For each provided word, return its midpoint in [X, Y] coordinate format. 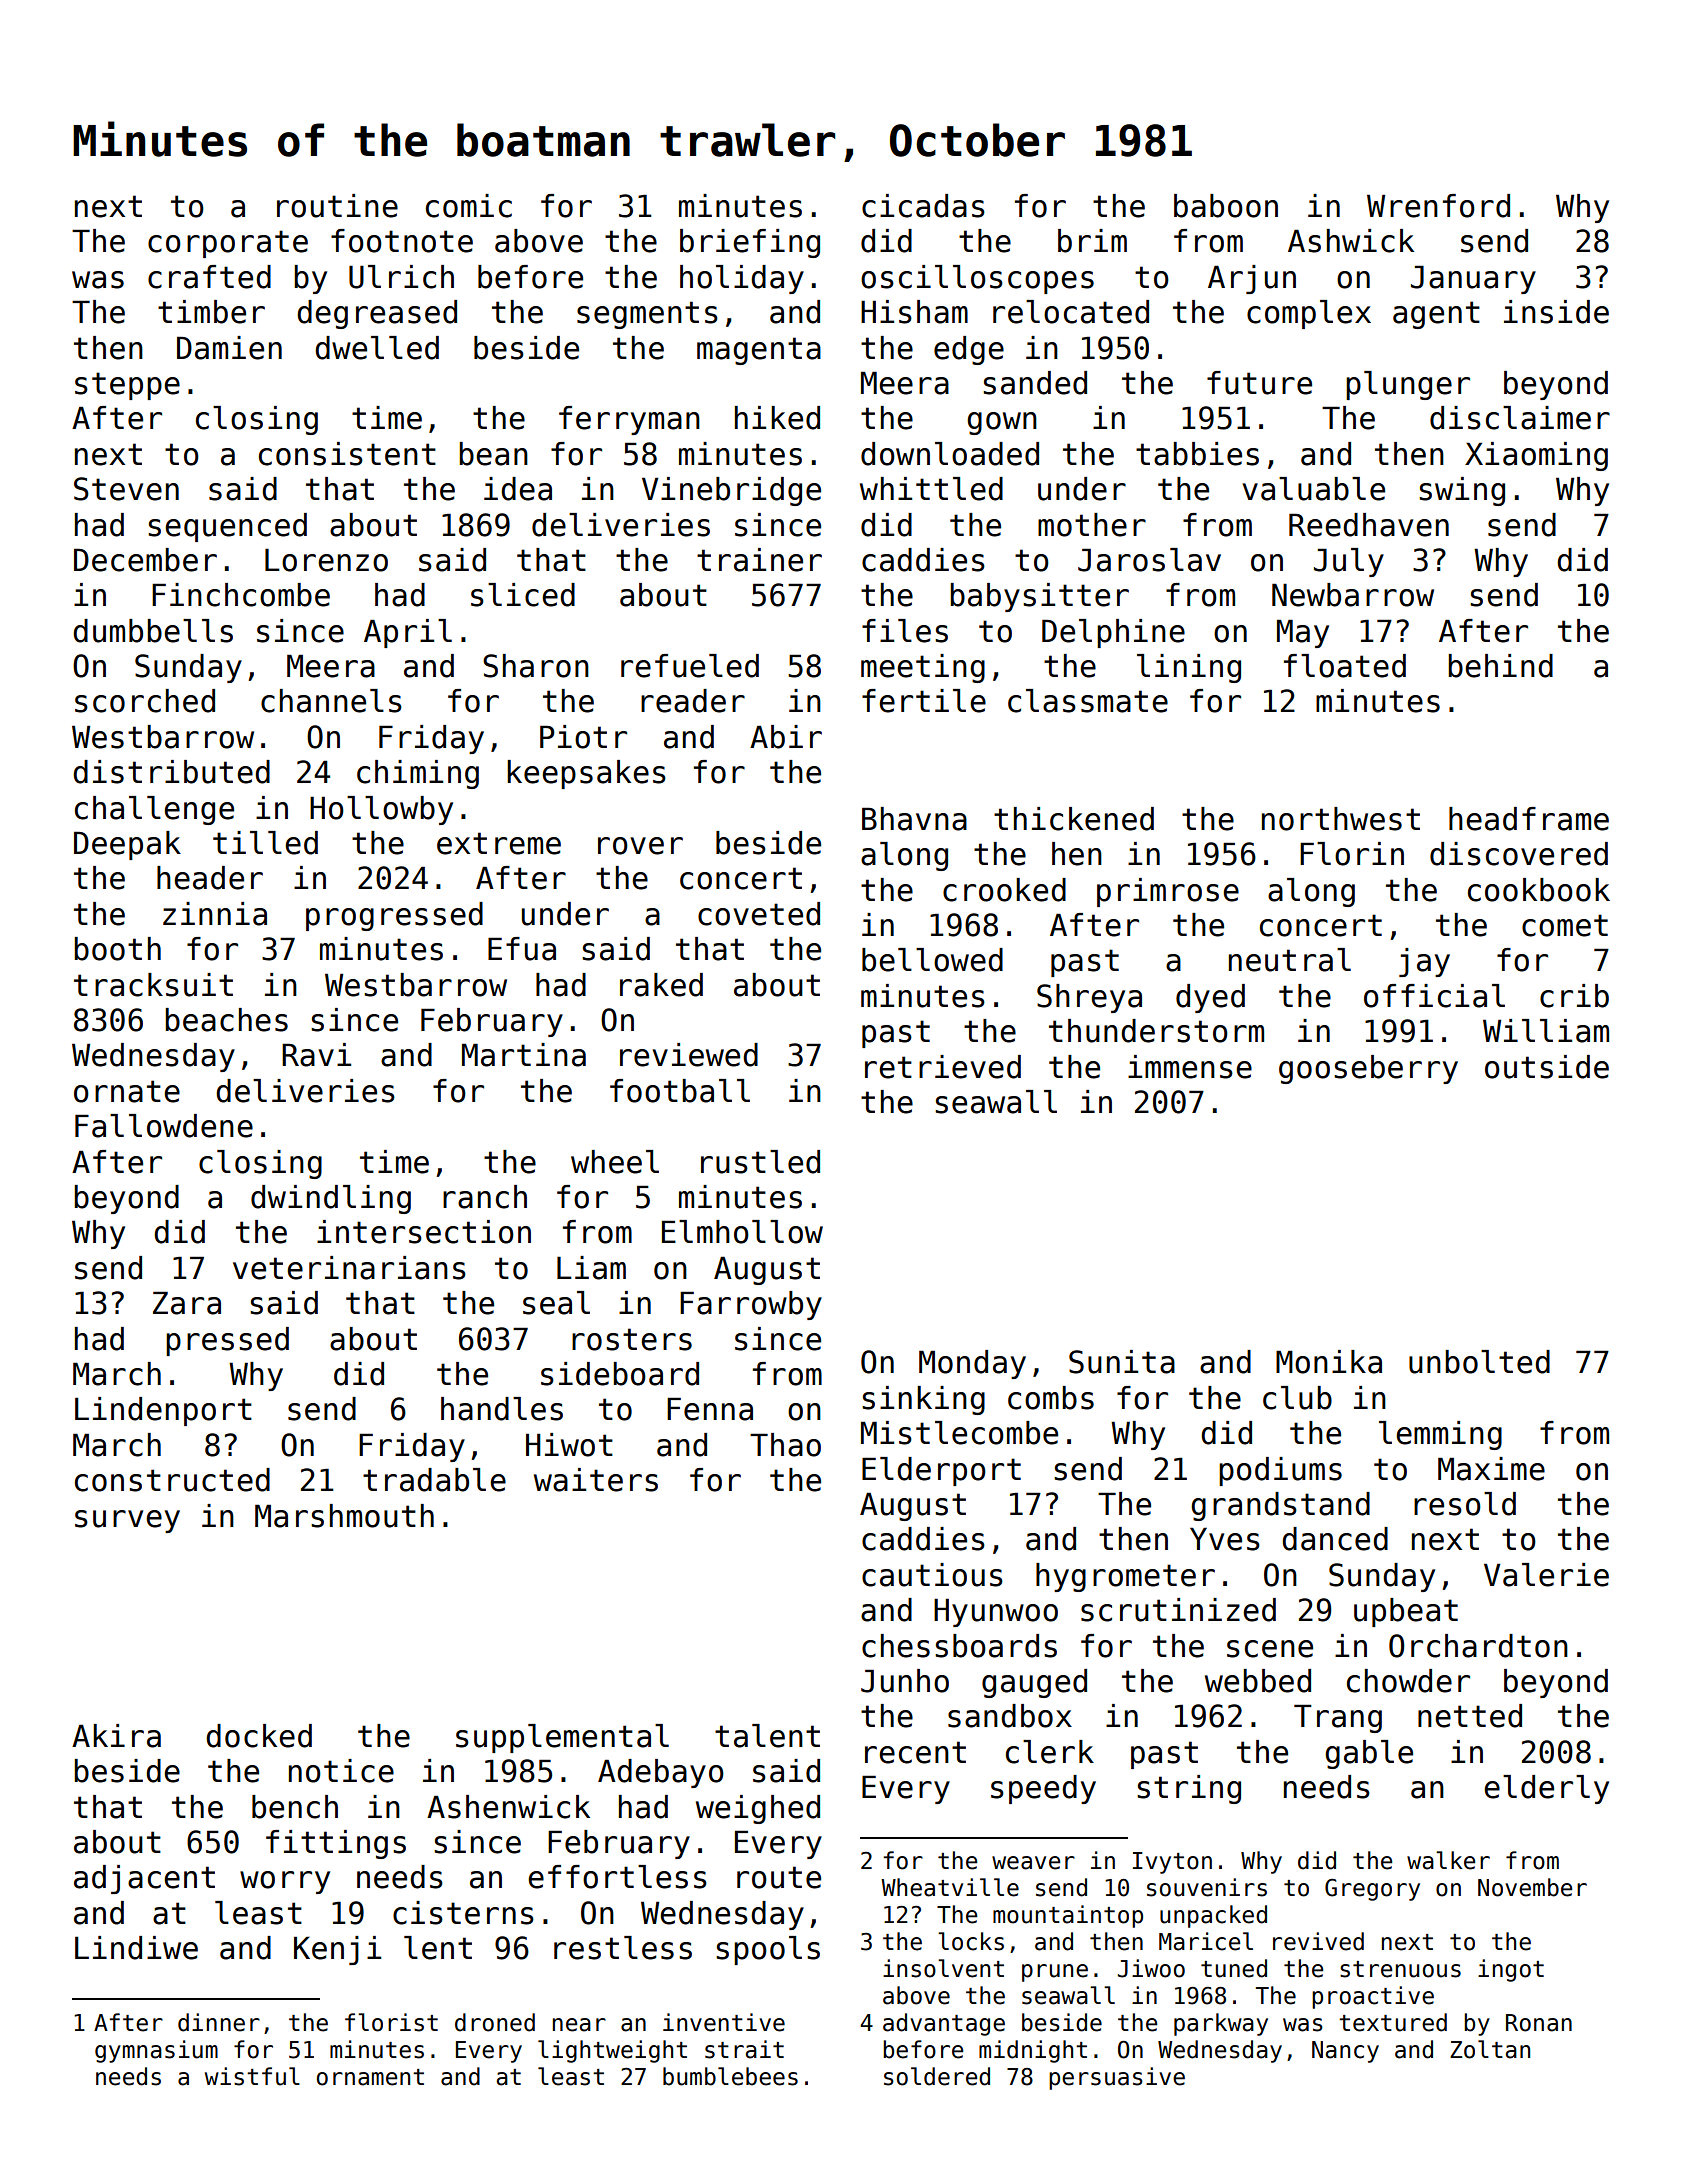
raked [661, 985]
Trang [1338, 1718]
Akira [116, 1736]
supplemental [562, 1738]
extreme [499, 843]
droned [495, 2022]
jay [1424, 962]
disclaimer [1520, 418]
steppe [127, 386]
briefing [750, 243]
